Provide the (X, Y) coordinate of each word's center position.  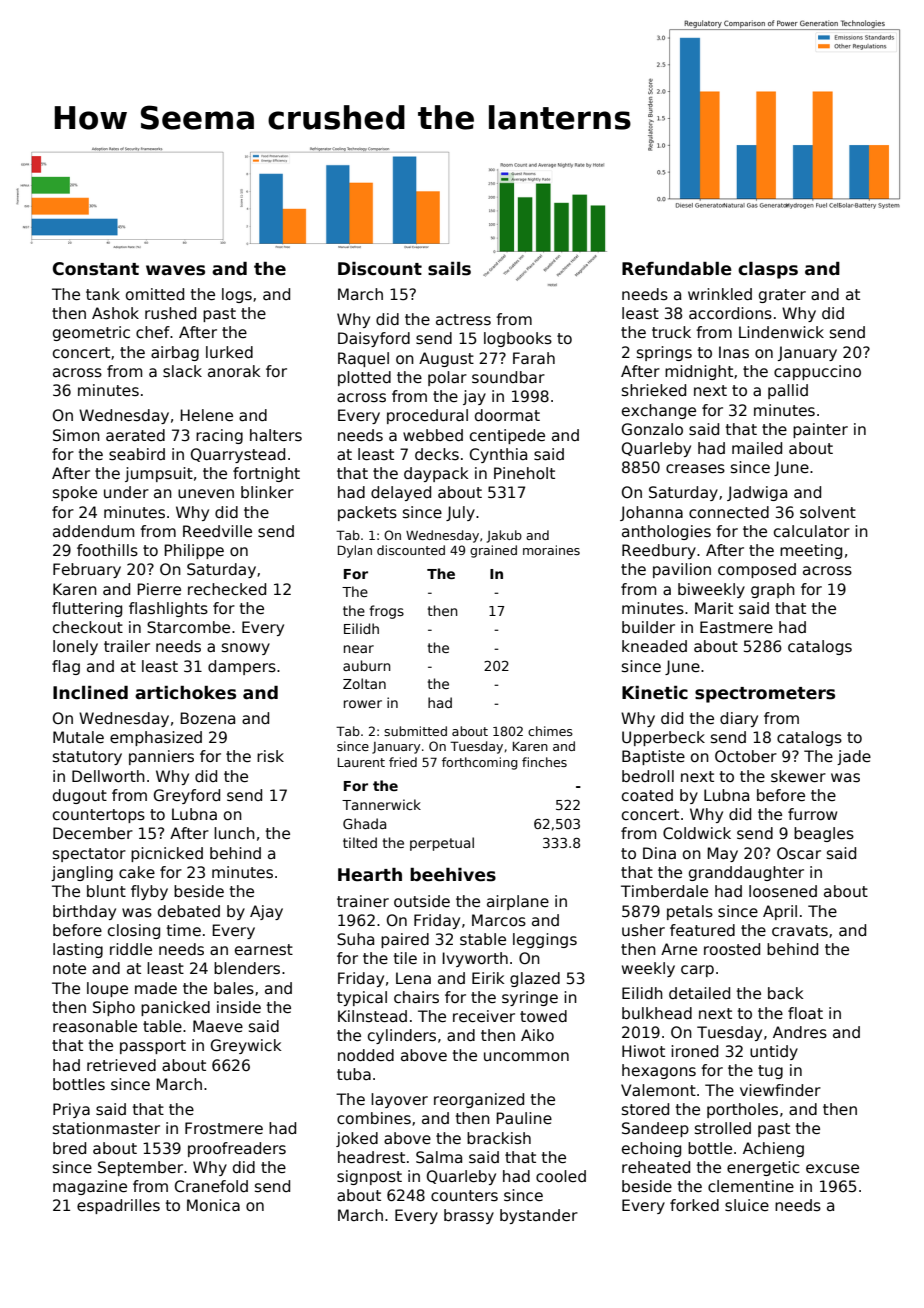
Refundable (677, 269)
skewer (798, 776)
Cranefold (211, 1186)
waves (175, 270)
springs (664, 353)
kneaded (654, 646)
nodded (366, 1055)
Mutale (78, 737)
